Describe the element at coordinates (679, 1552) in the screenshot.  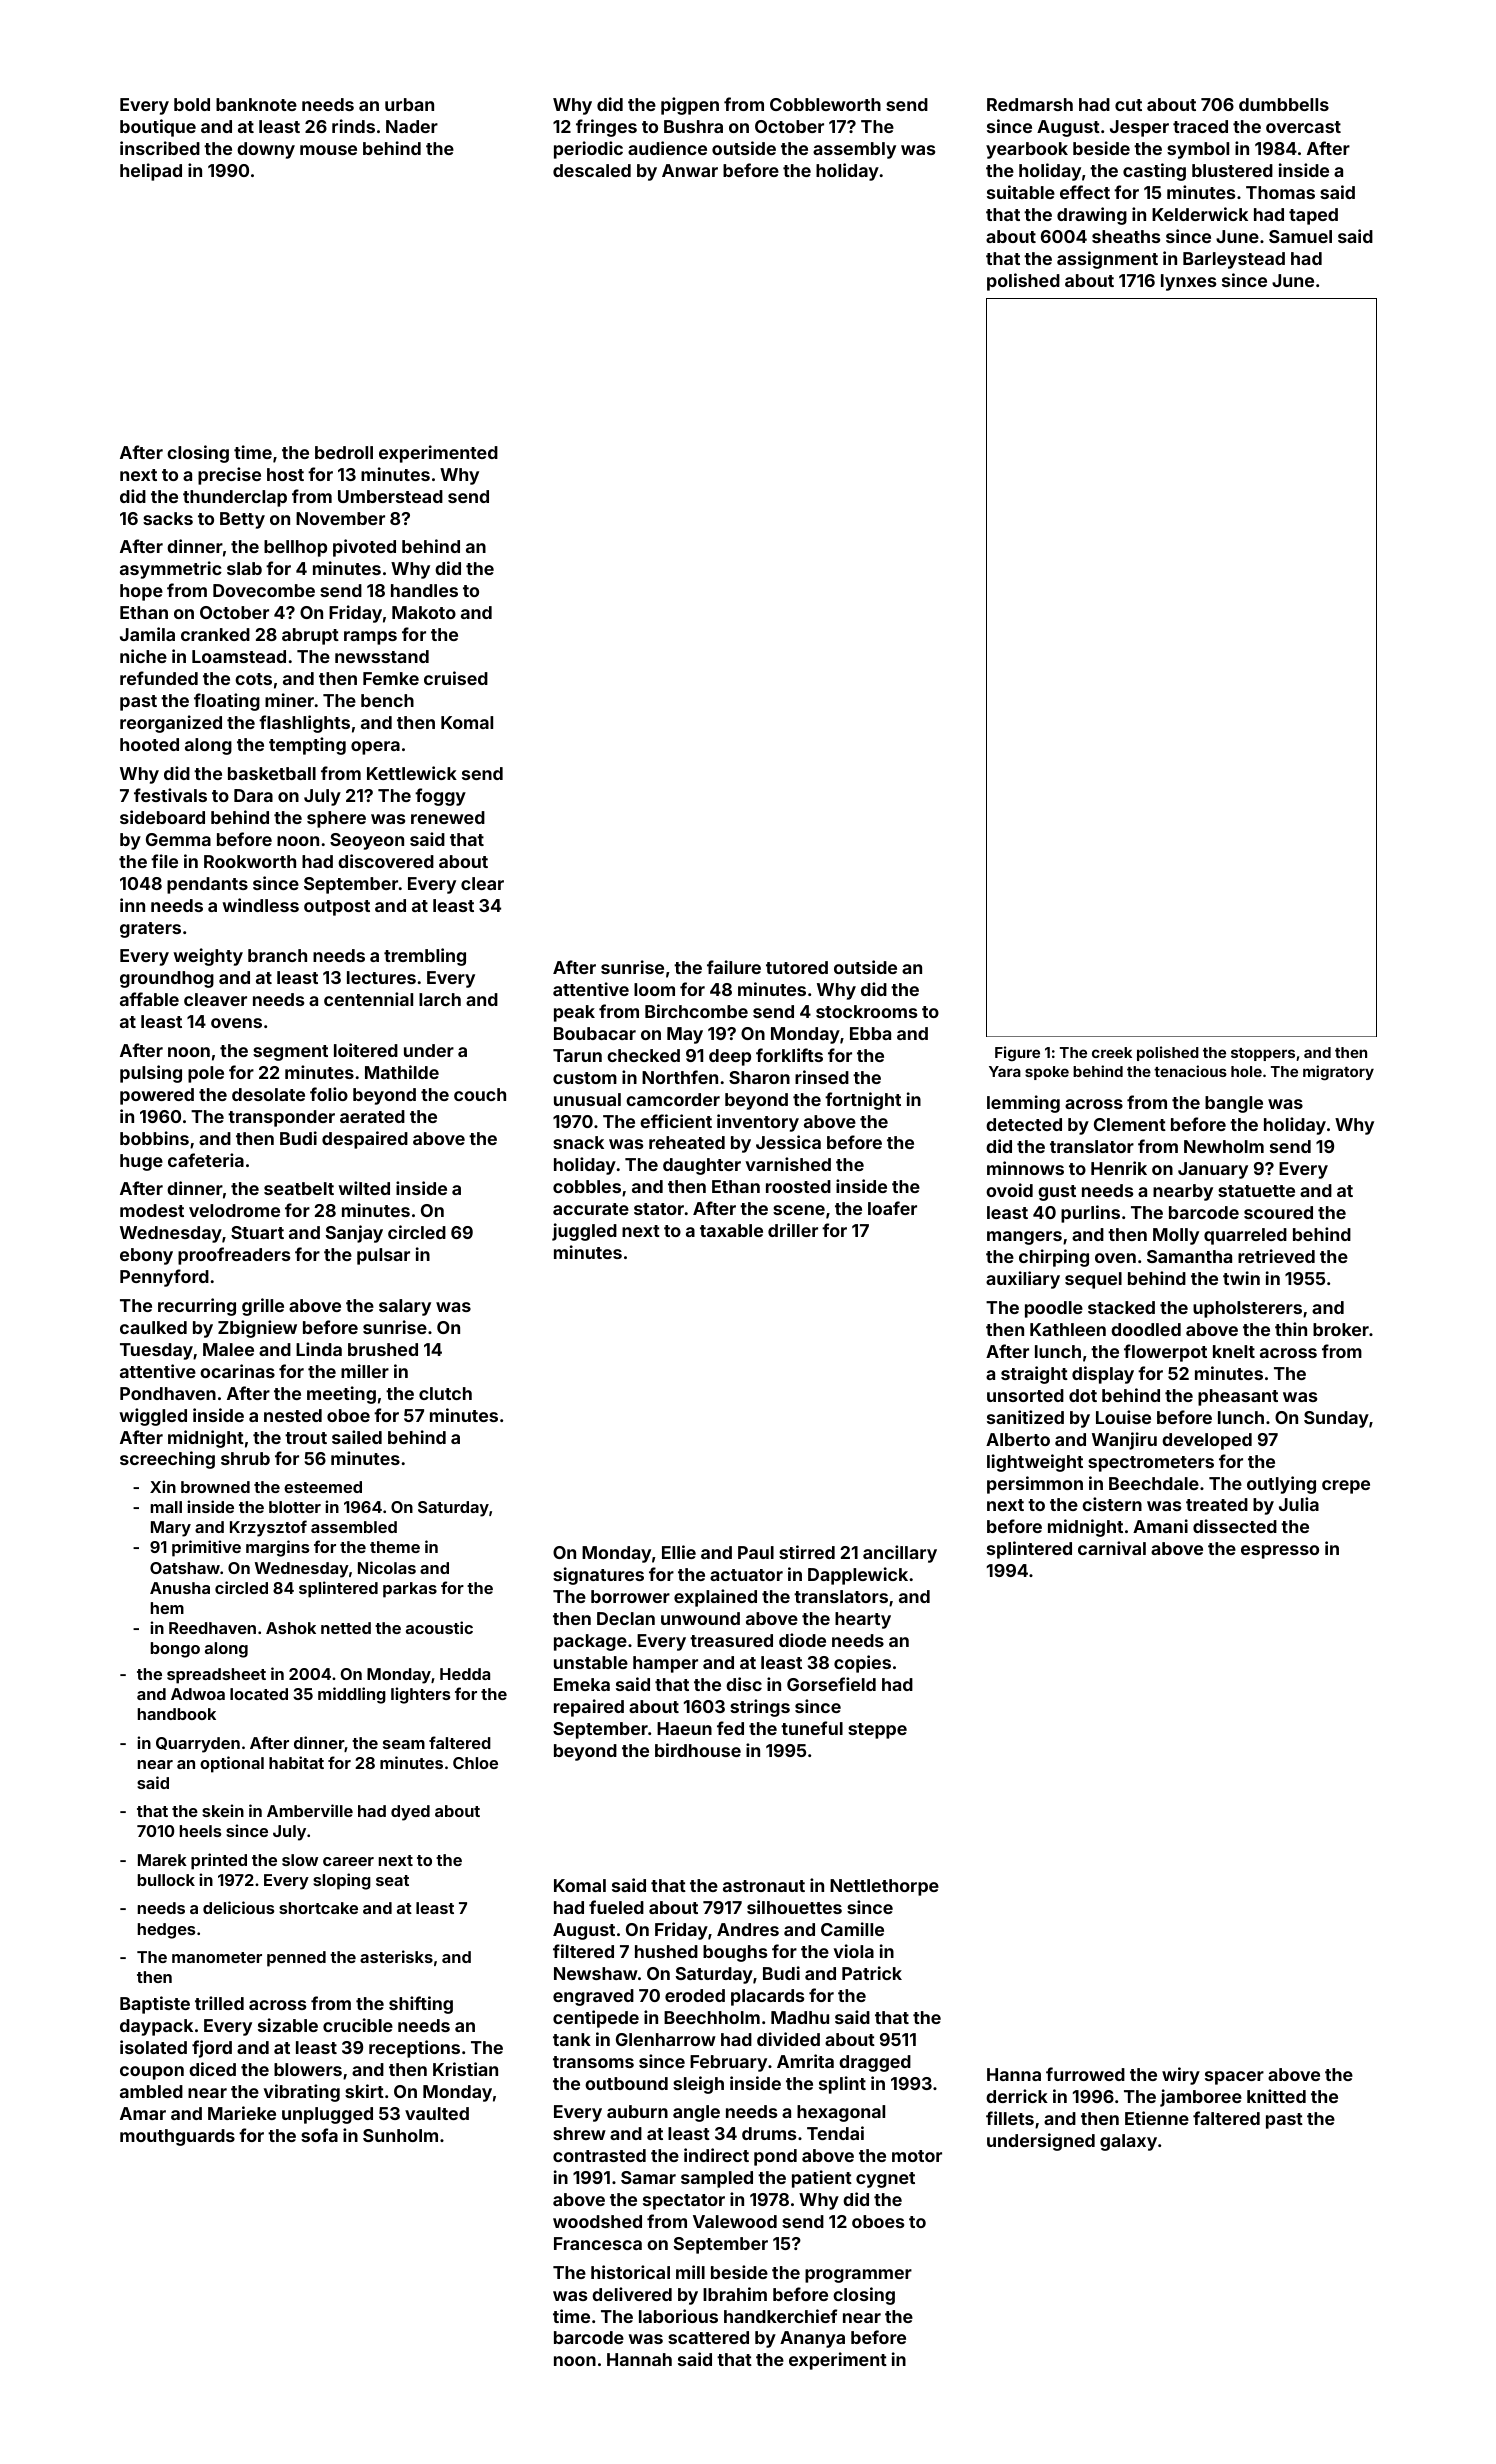
I see `Ellie` at that location.
